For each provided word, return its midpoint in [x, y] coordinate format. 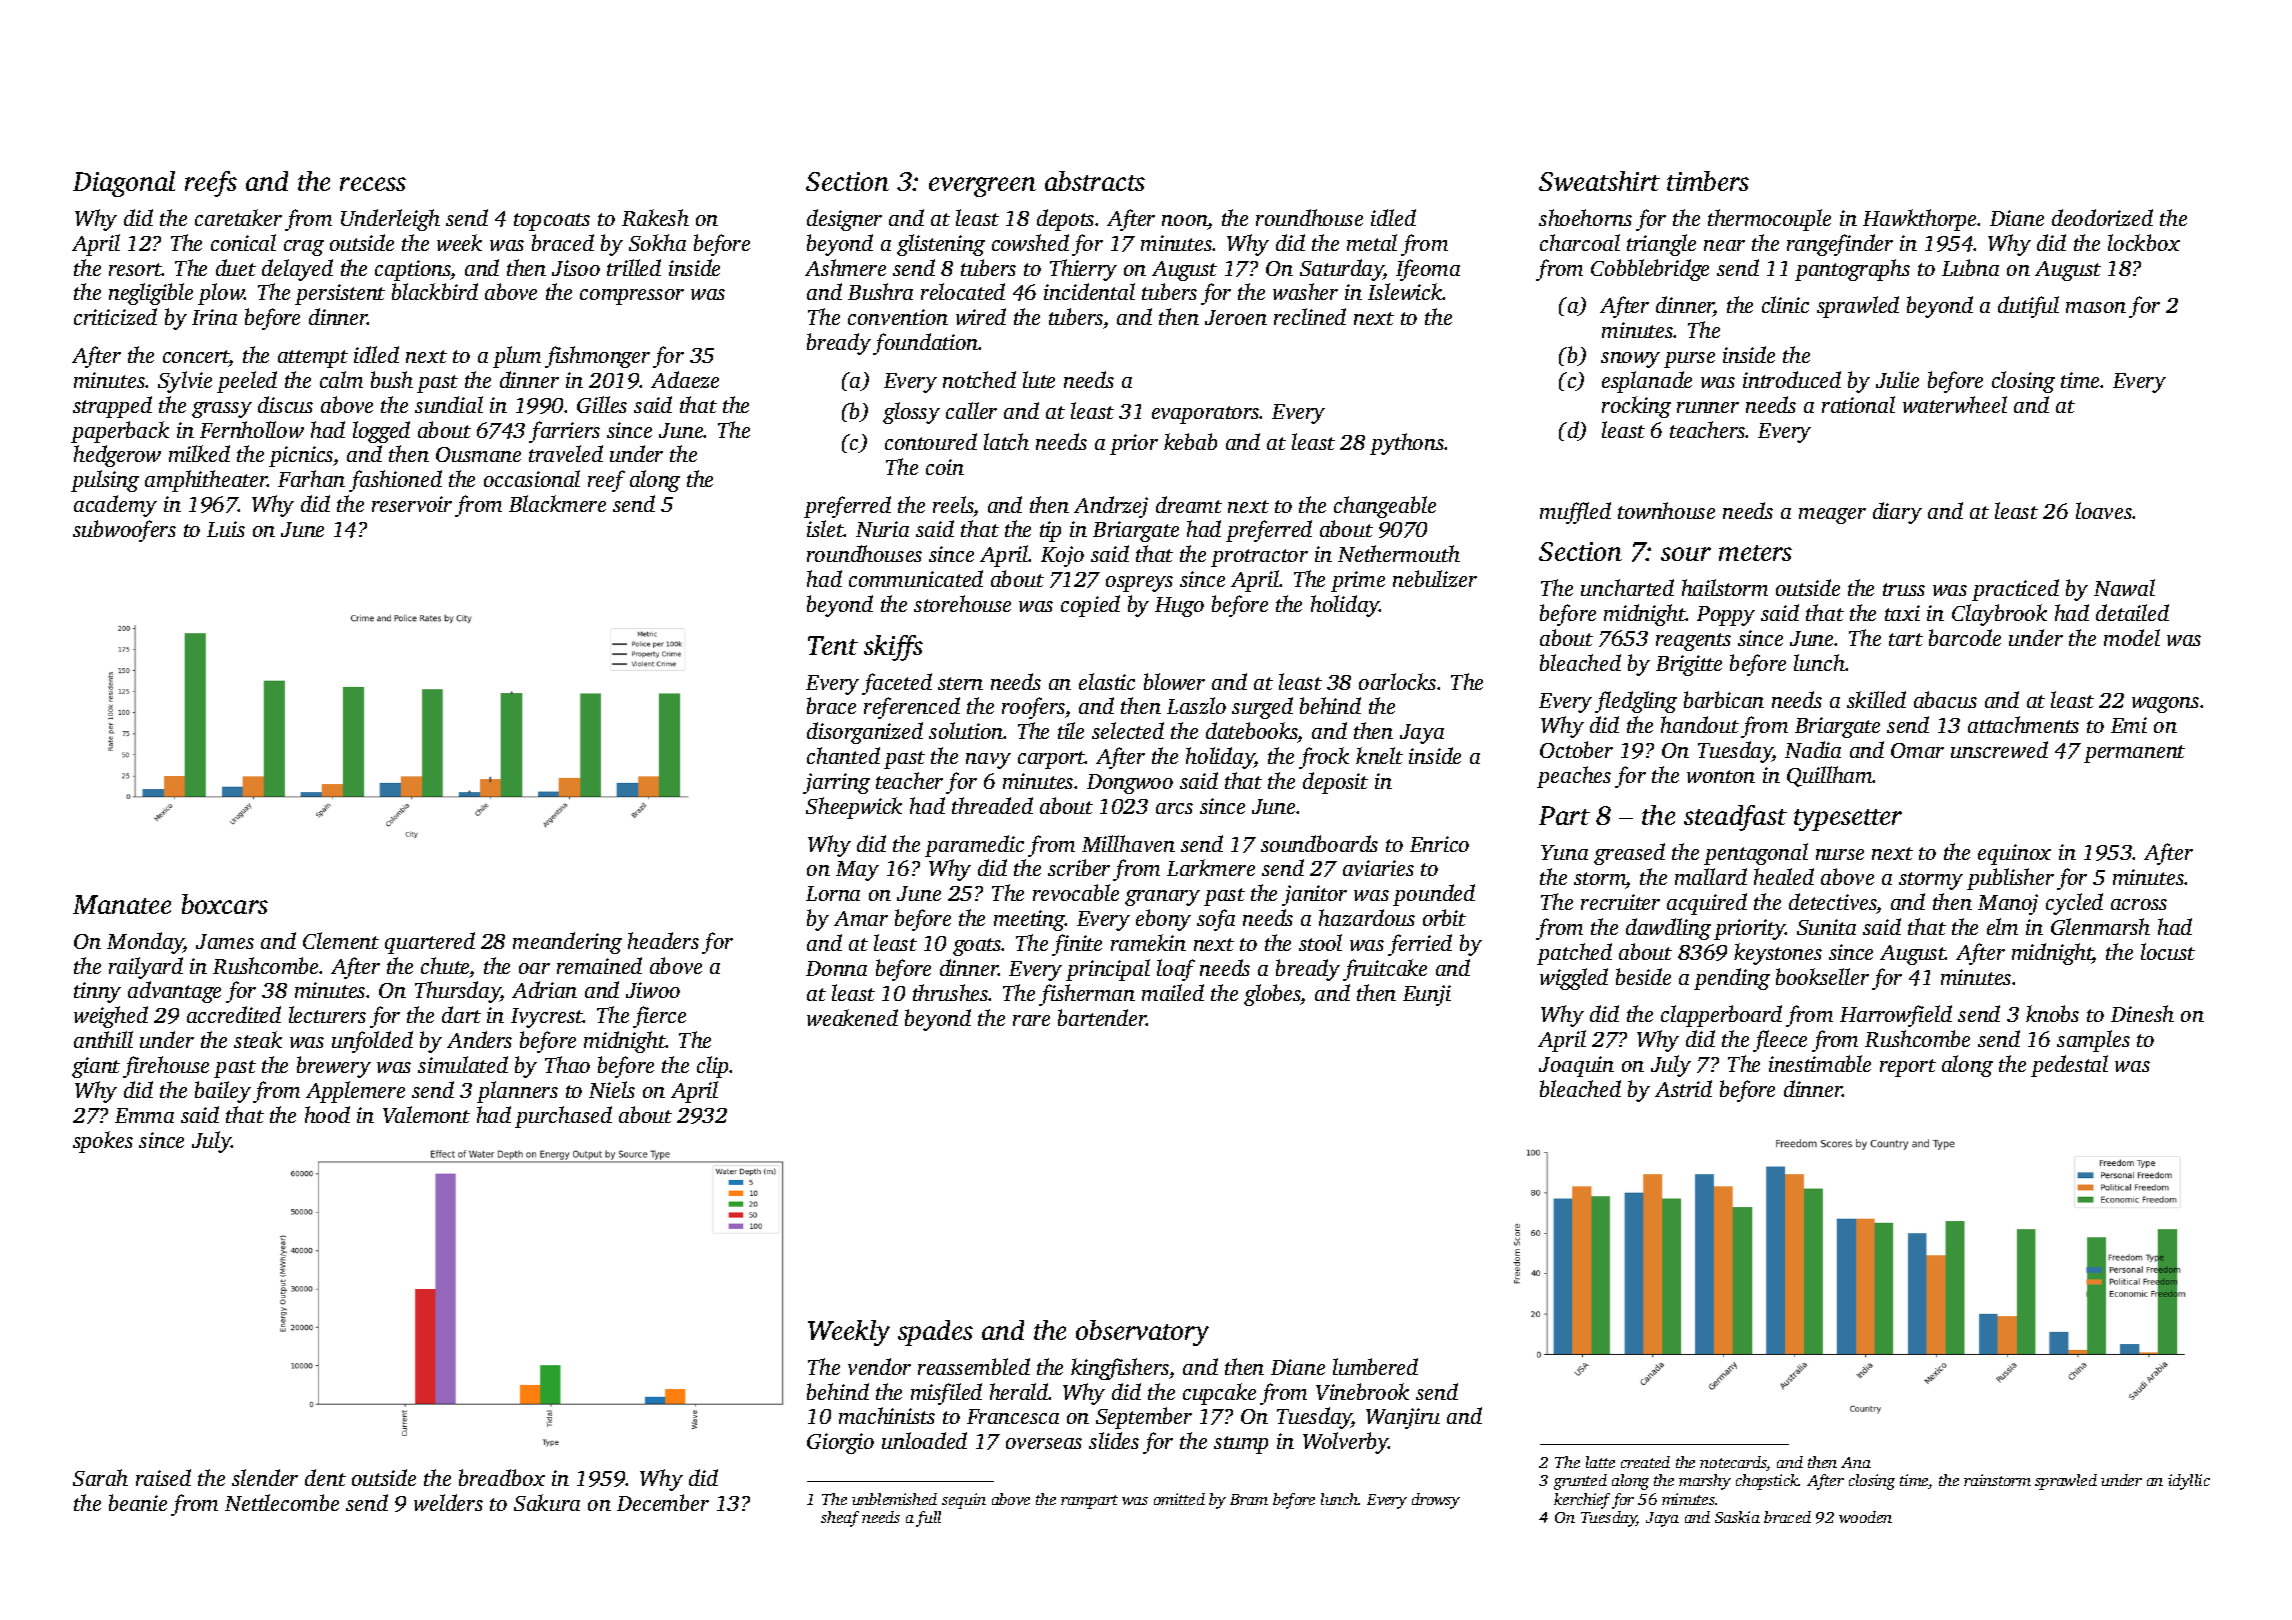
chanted [843, 755]
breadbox [502, 1477]
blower [1174, 681]
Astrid [1683, 1088]
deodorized [2102, 217]
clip [712, 1067]
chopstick [1767, 1482]
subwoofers [124, 531]
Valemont [426, 1114]
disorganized [865, 733]
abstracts [1095, 181]
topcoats [552, 222]
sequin [964, 1501]
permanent [2134, 754]
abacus [1945, 699]
